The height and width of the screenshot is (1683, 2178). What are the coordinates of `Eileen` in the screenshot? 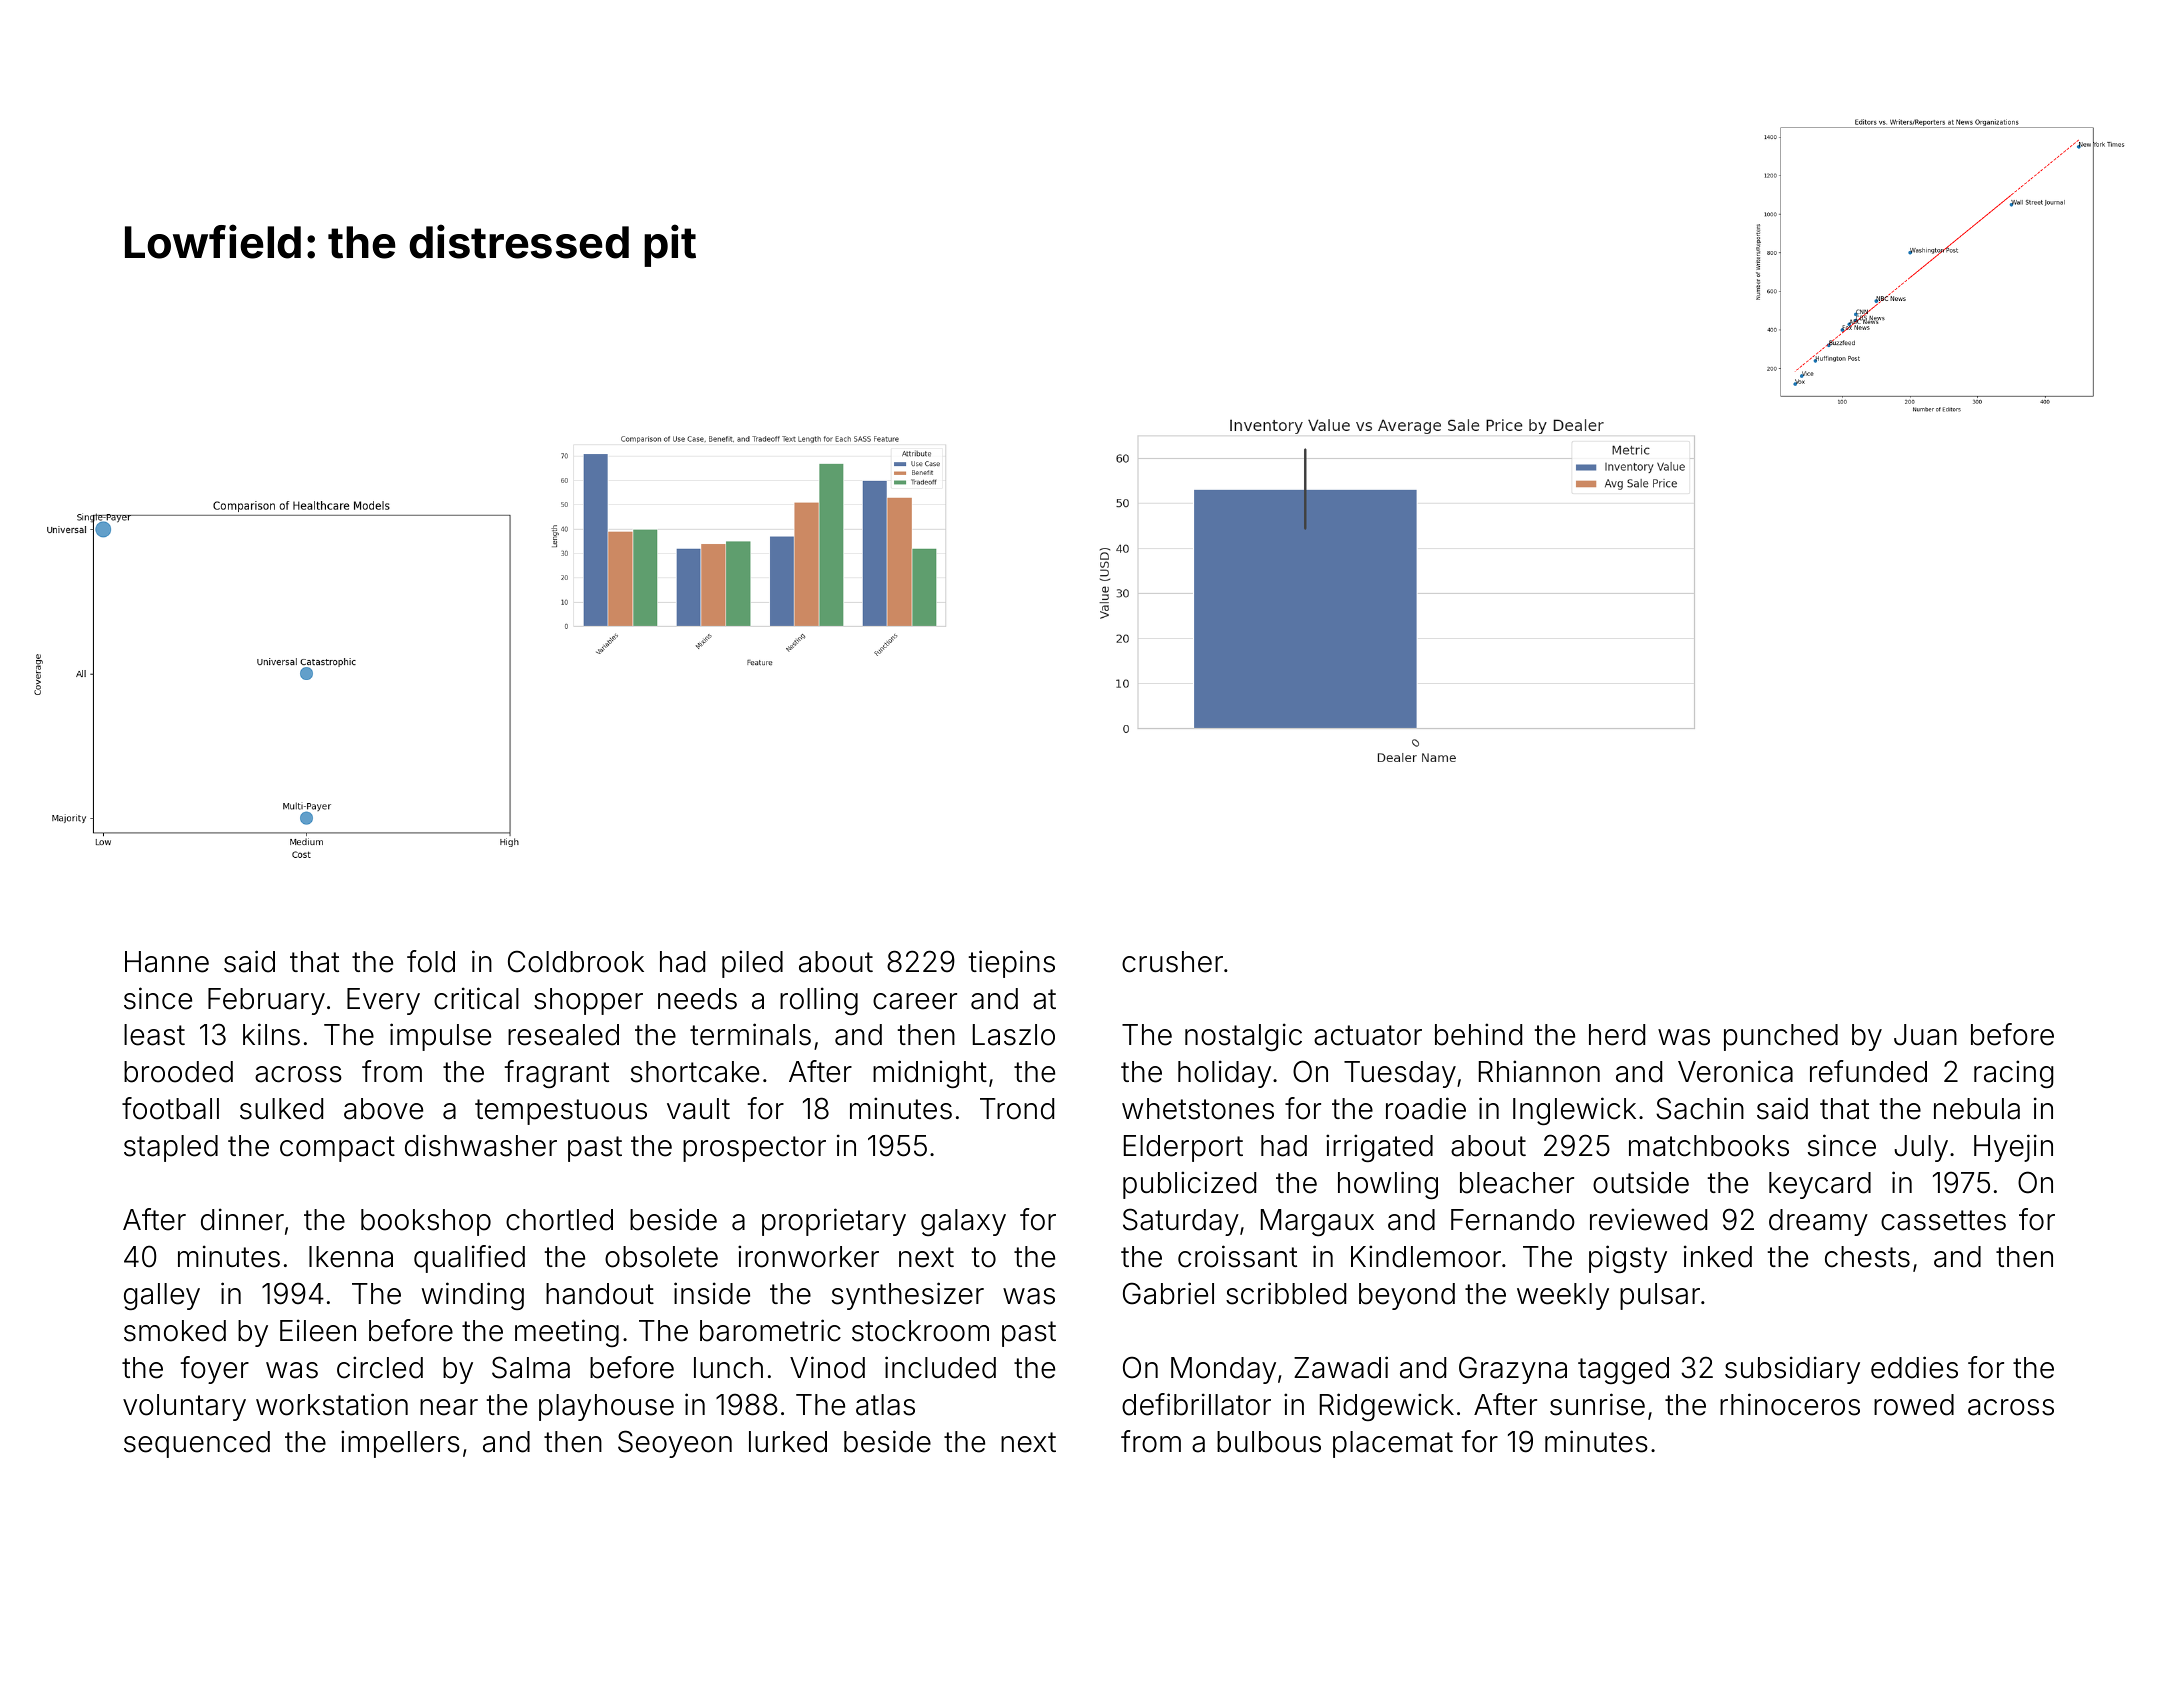 It's located at (318, 1330).
